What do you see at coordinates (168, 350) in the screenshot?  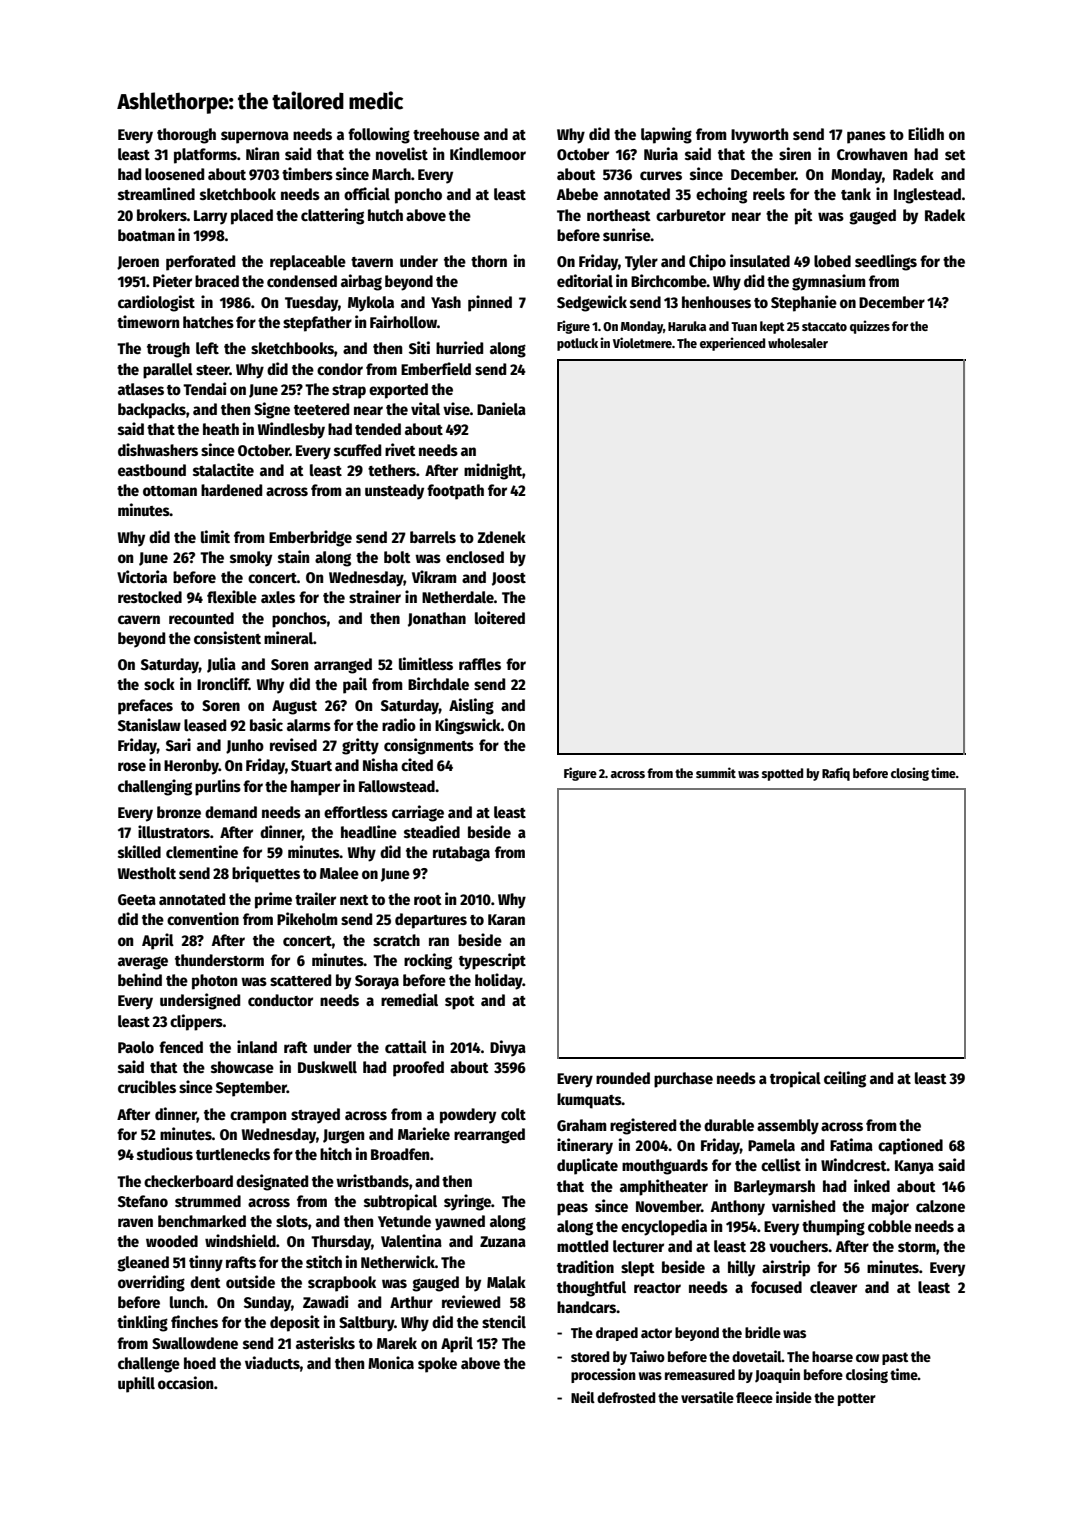 I see `trough` at bounding box center [168, 350].
